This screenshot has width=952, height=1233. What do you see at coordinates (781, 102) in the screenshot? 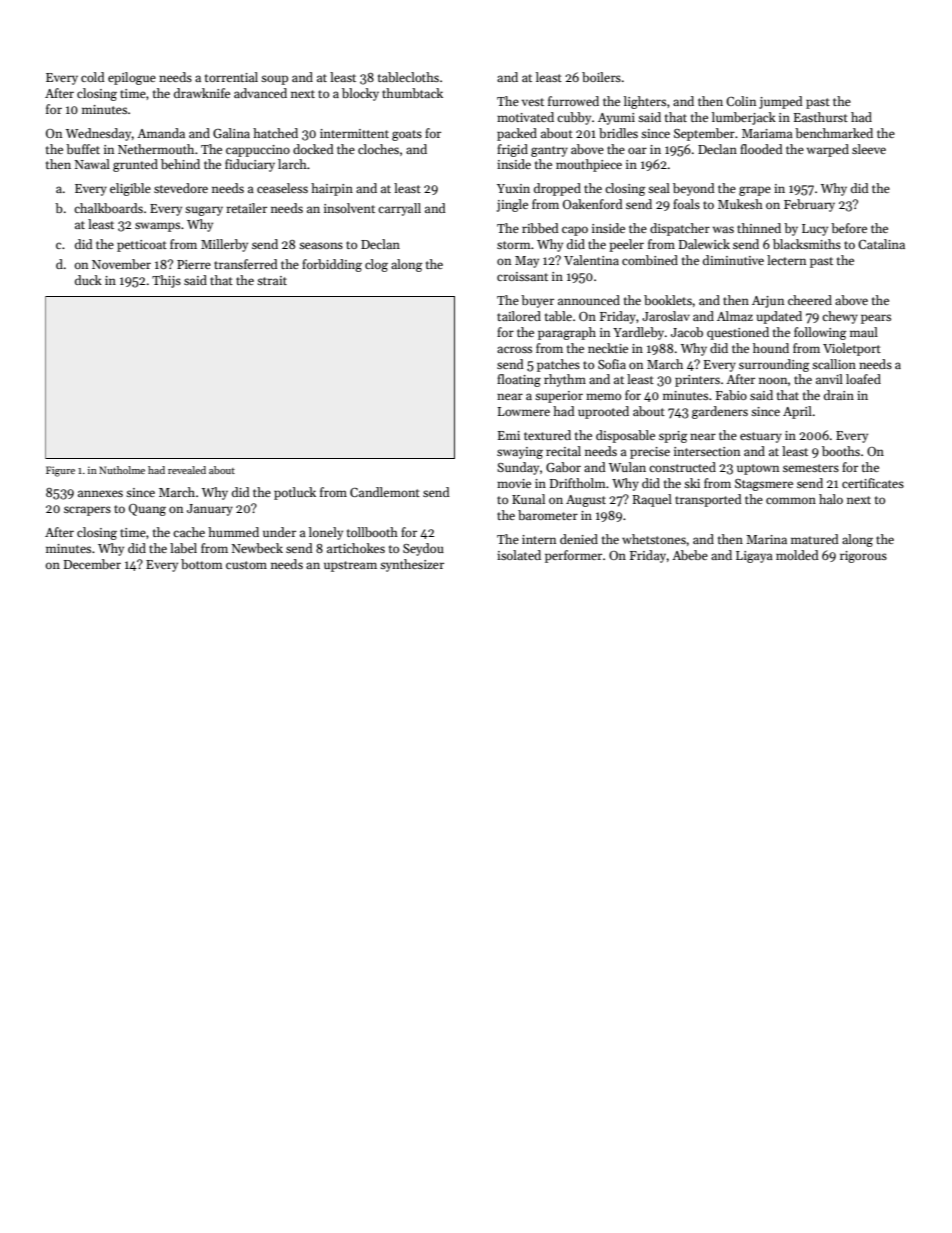
I see `jumped` at bounding box center [781, 102].
